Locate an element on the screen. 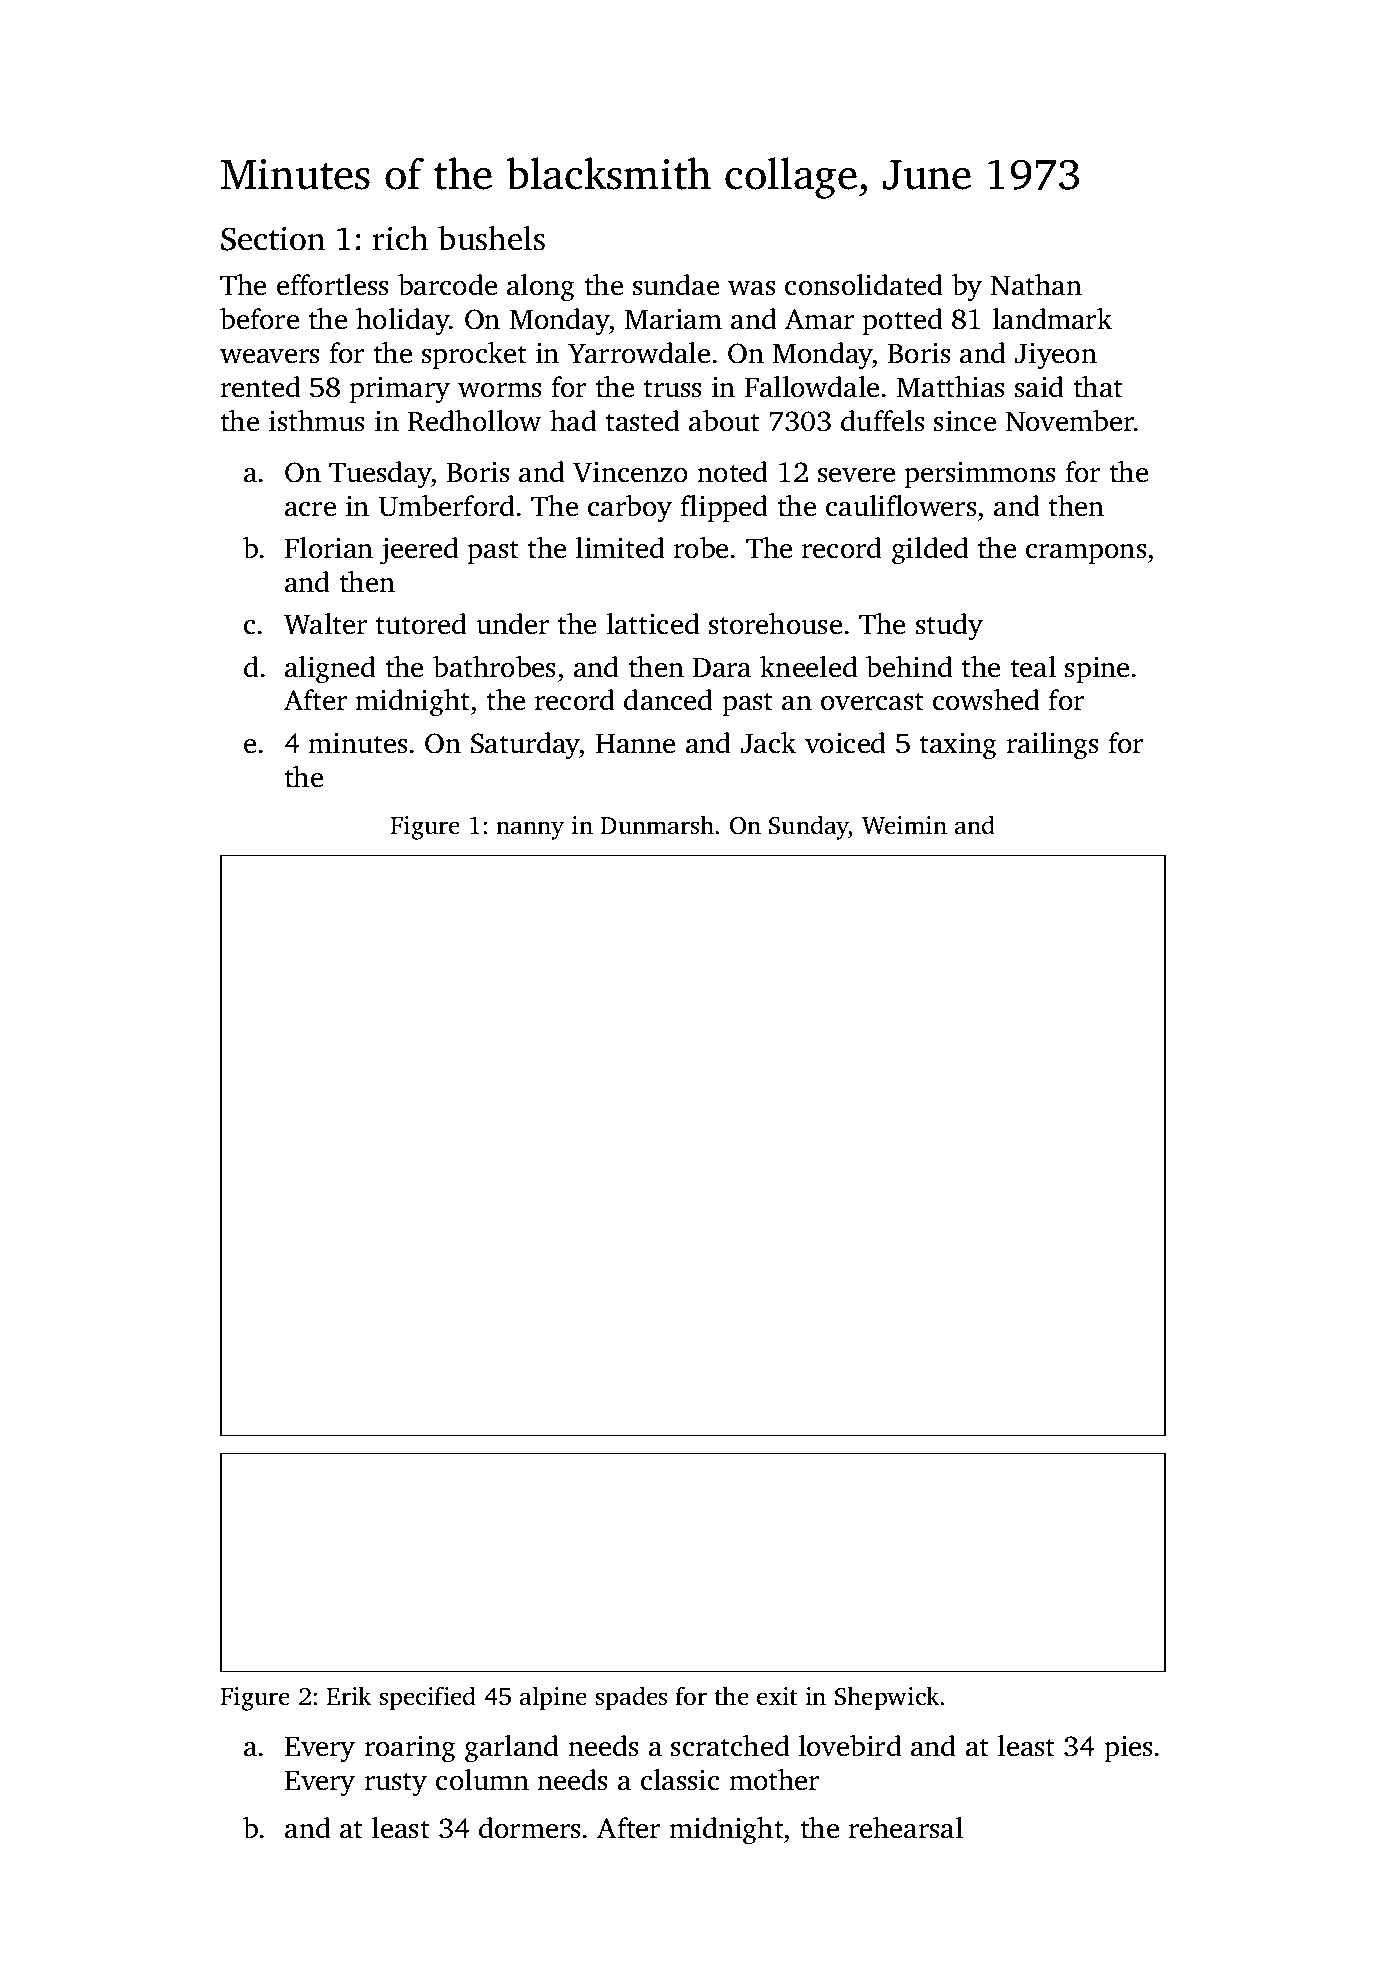 The width and height of the screenshot is (1386, 1969). limited is located at coordinates (620, 548).
